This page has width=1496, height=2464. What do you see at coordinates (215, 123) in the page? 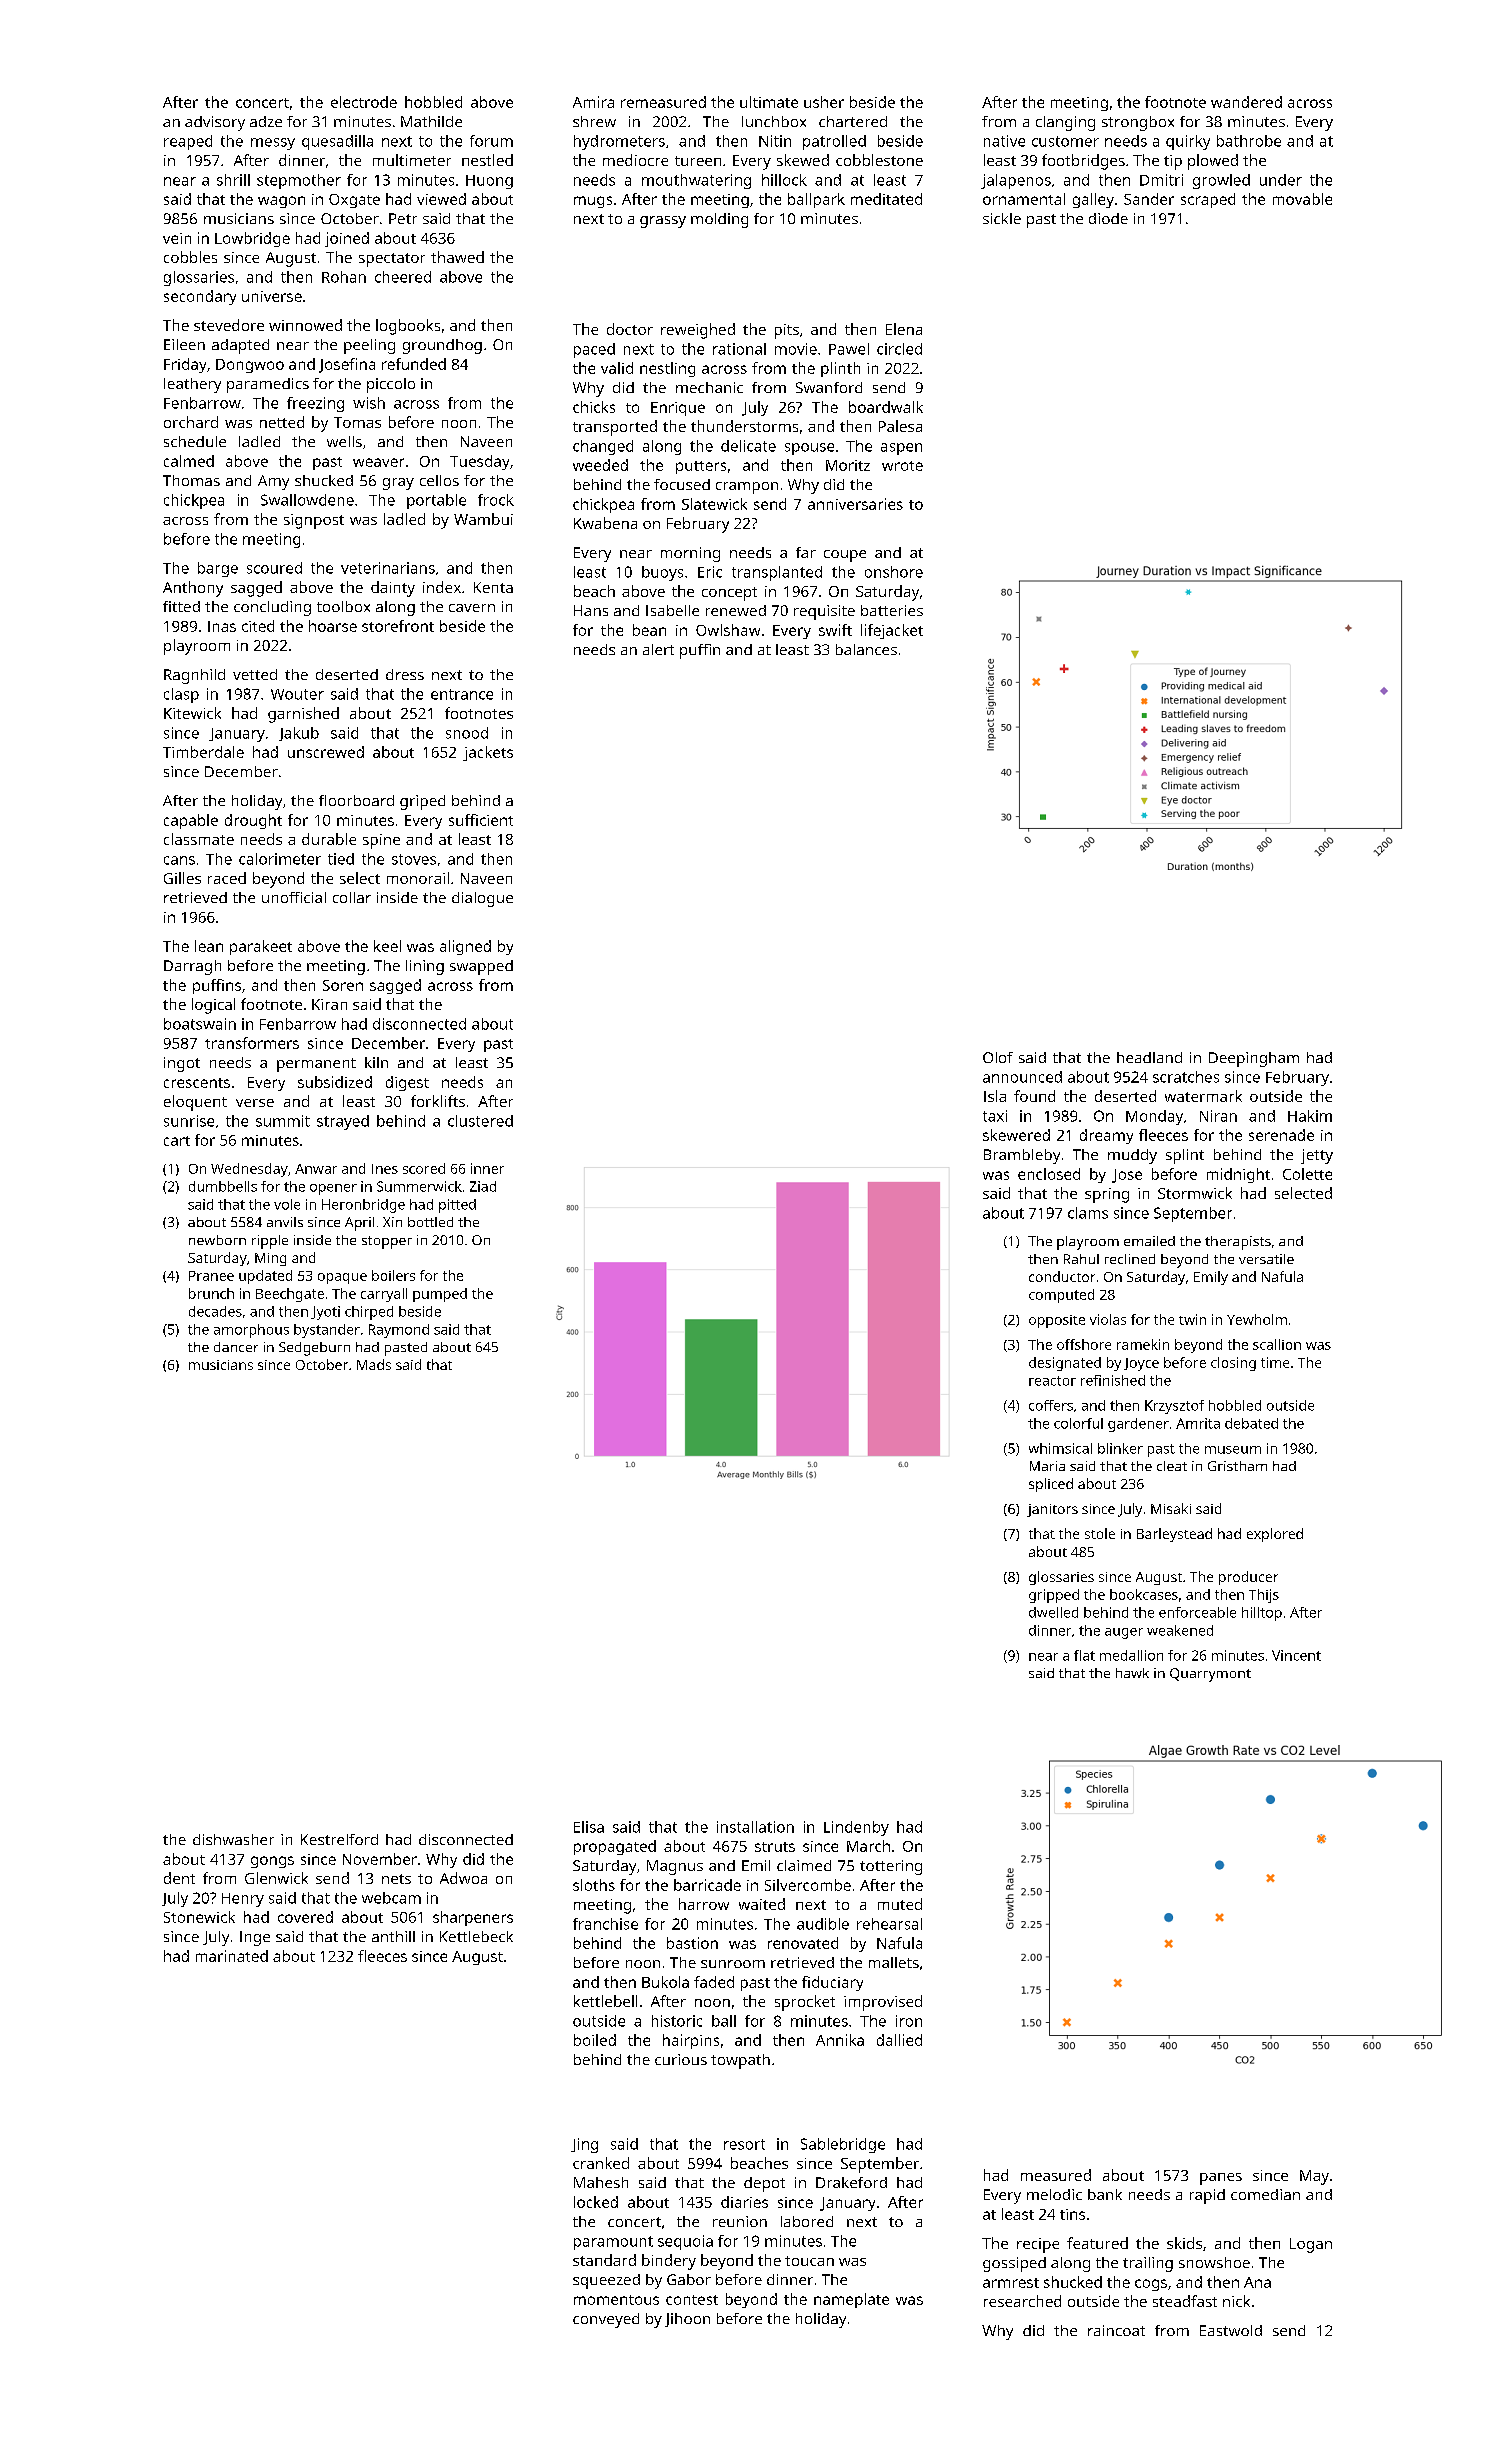
I see `advisory` at bounding box center [215, 123].
